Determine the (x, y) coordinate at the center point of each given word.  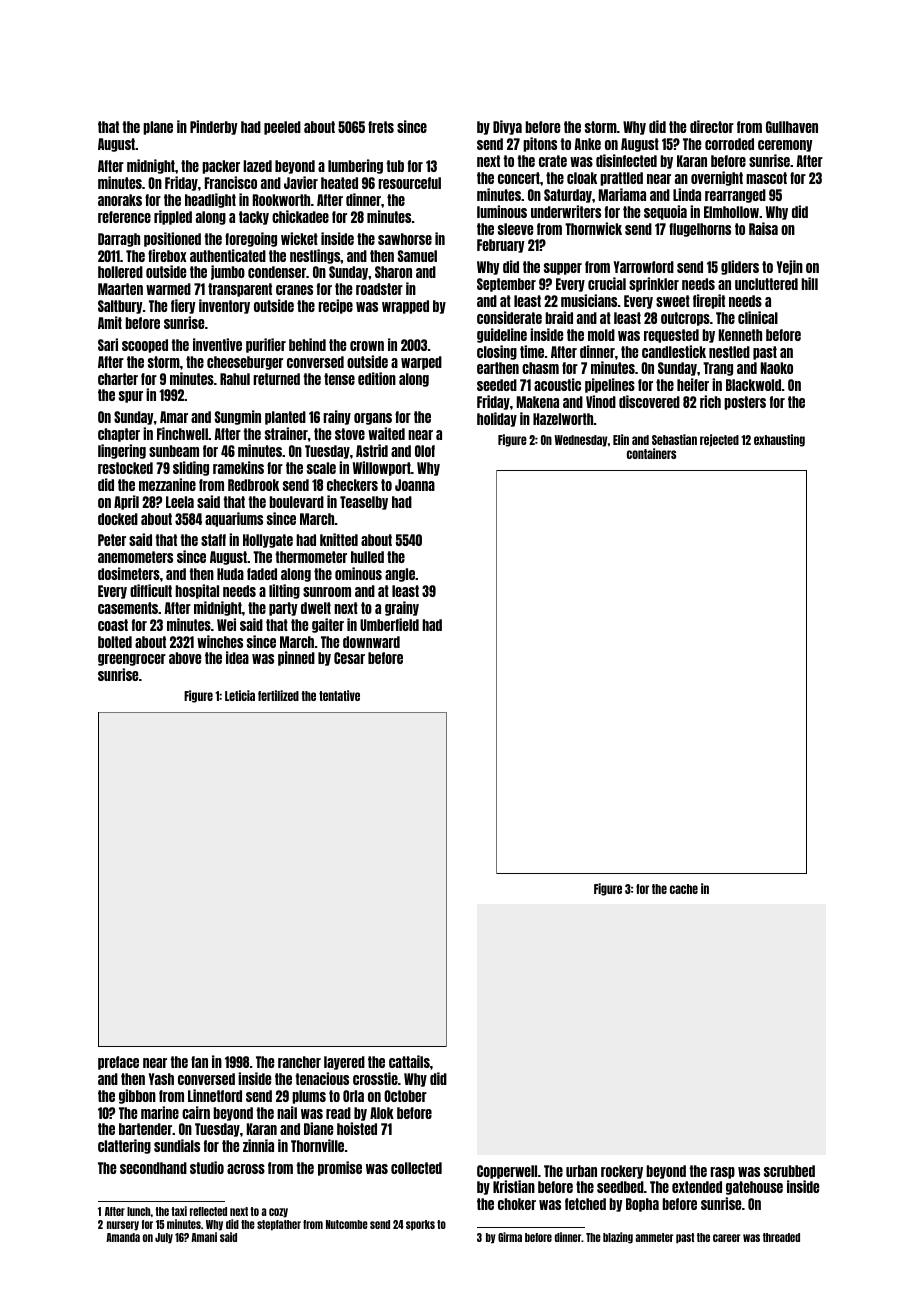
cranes (294, 290)
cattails (409, 1061)
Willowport (382, 468)
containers (651, 453)
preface (118, 1063)
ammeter (654, 1237)
